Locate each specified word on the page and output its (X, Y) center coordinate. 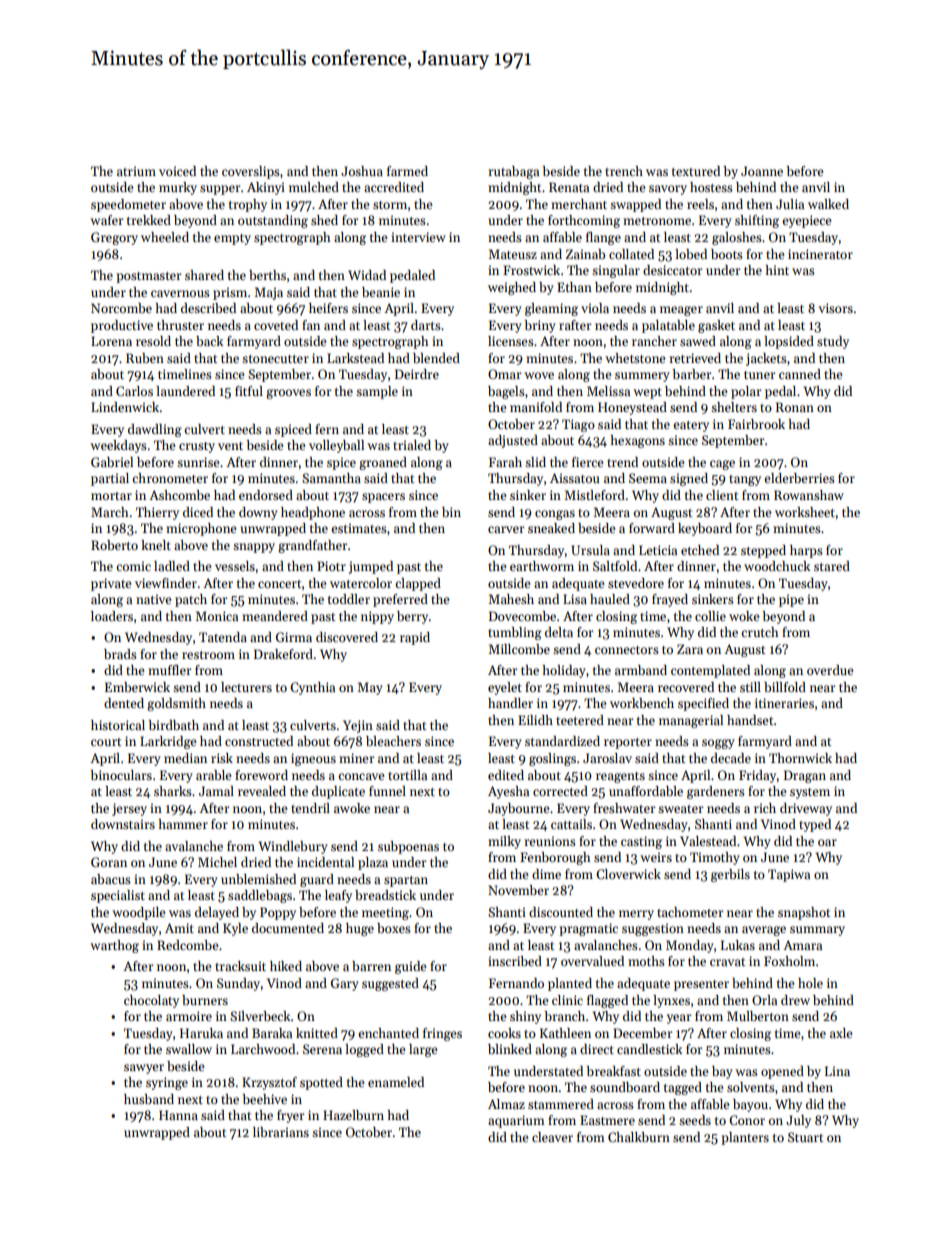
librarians (281, 1132)
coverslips (251, 172)
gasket (716, 326)
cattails (571, 824)
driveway (806, 809)
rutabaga (513, 172)
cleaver (552, 1137)
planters (745, 1138)
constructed (259, 741)
